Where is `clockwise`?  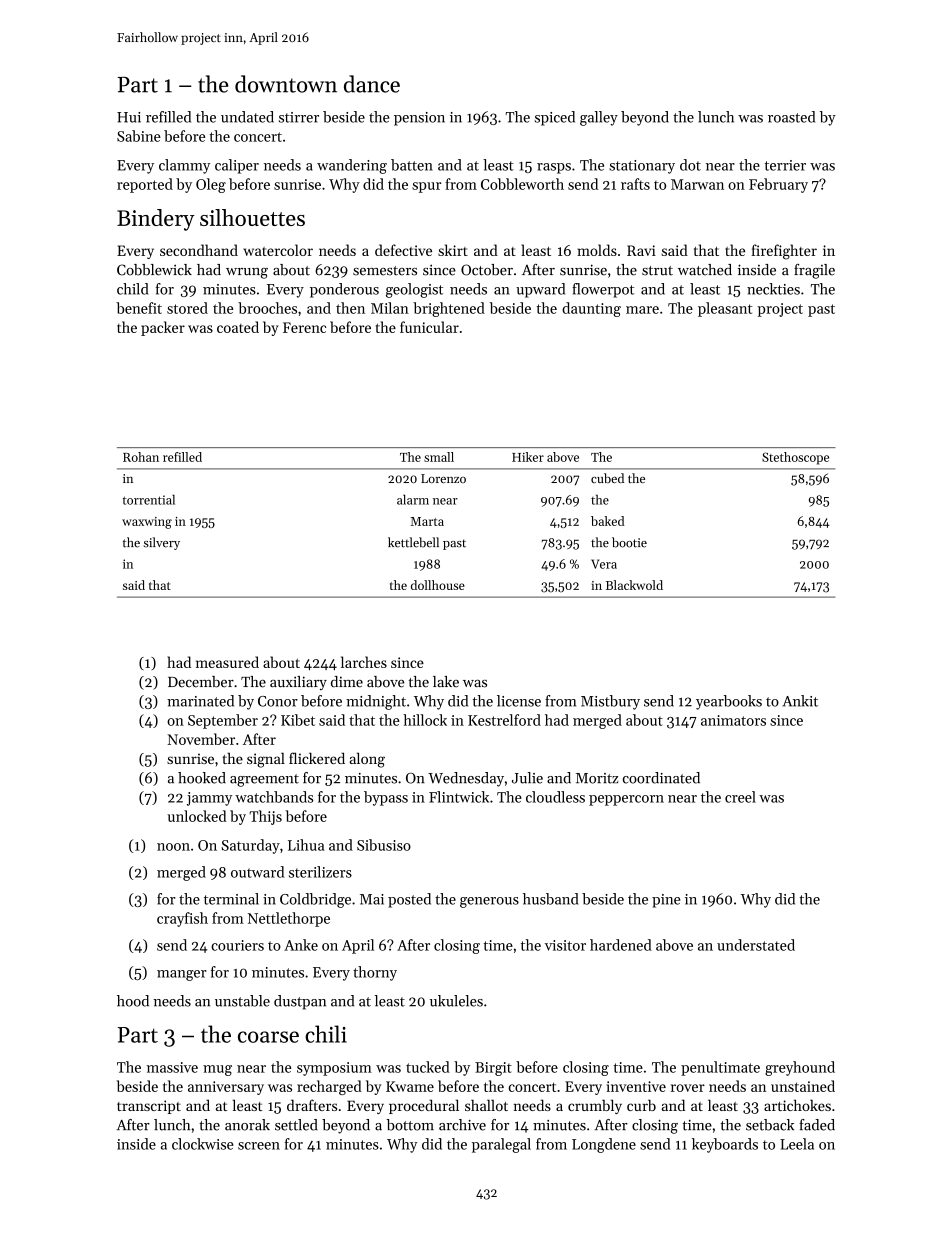 clockwise is located at coordinates (203, 1144).
